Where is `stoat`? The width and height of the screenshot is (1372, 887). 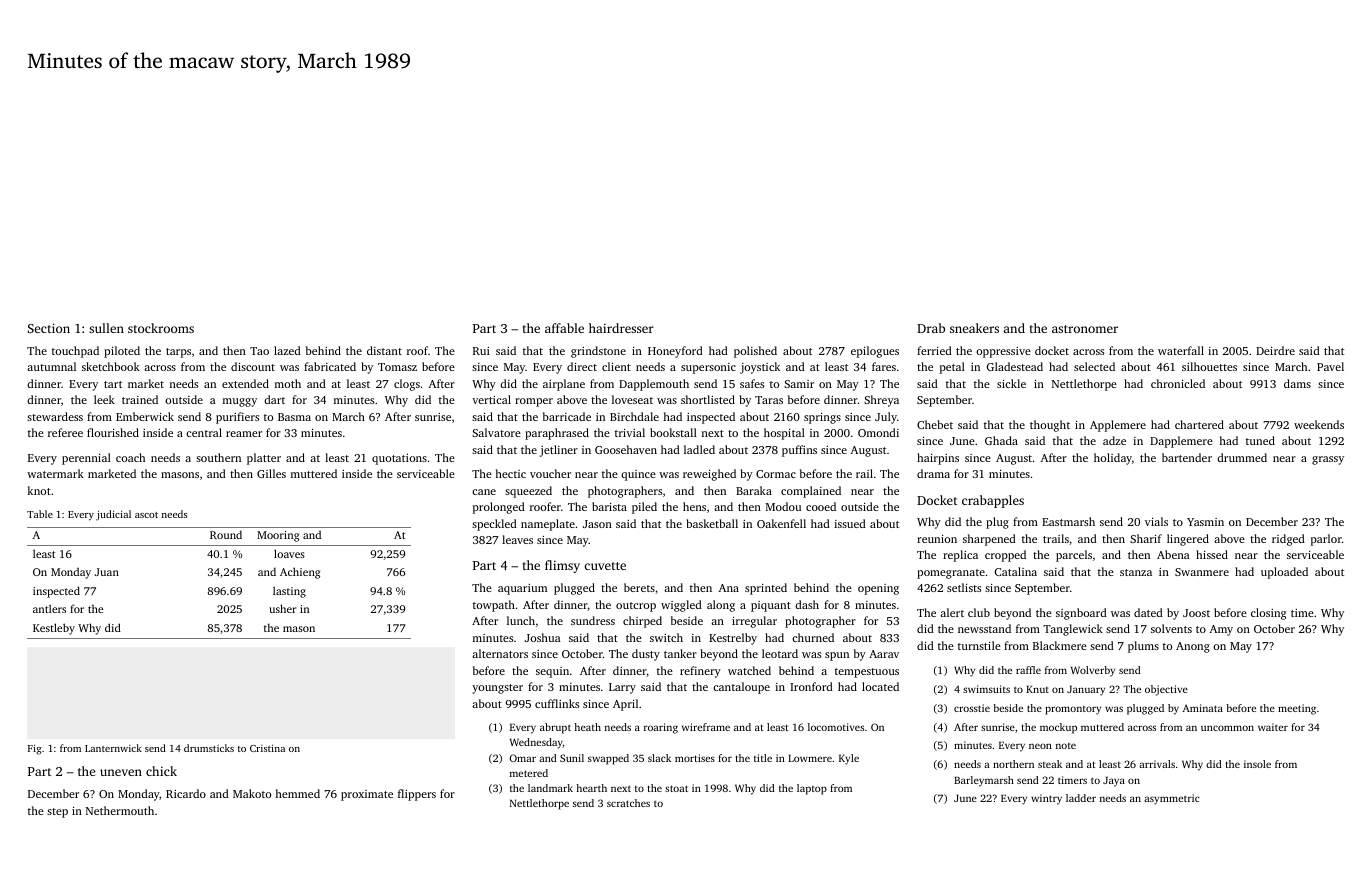 stoat is located at coordinates (676, 788).
